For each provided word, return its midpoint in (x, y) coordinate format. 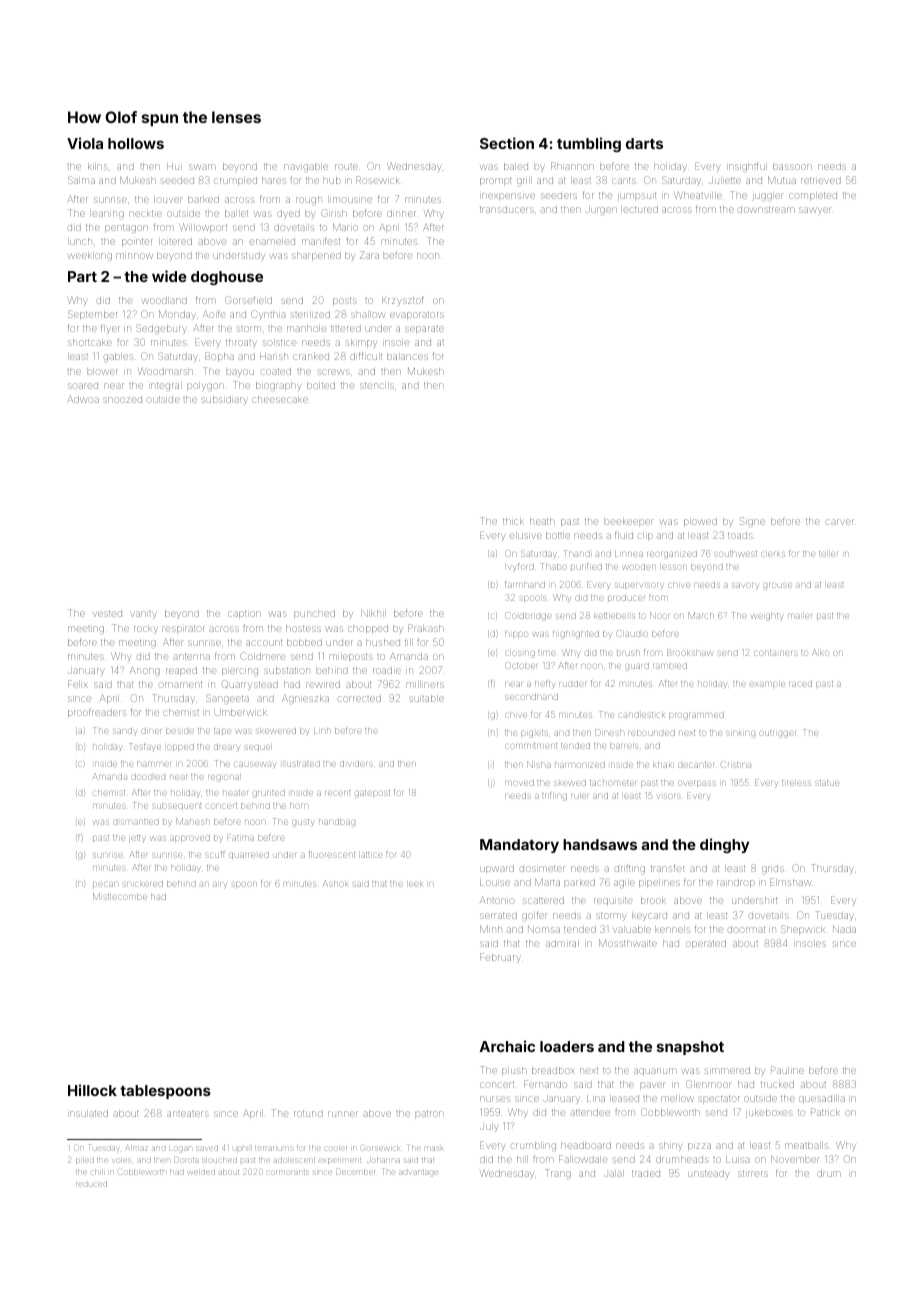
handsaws (600, 844)
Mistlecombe (120, 896)
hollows (136, 143)
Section (507, 143)
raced (800, 684)
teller (828, 554)
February (500, 957)
